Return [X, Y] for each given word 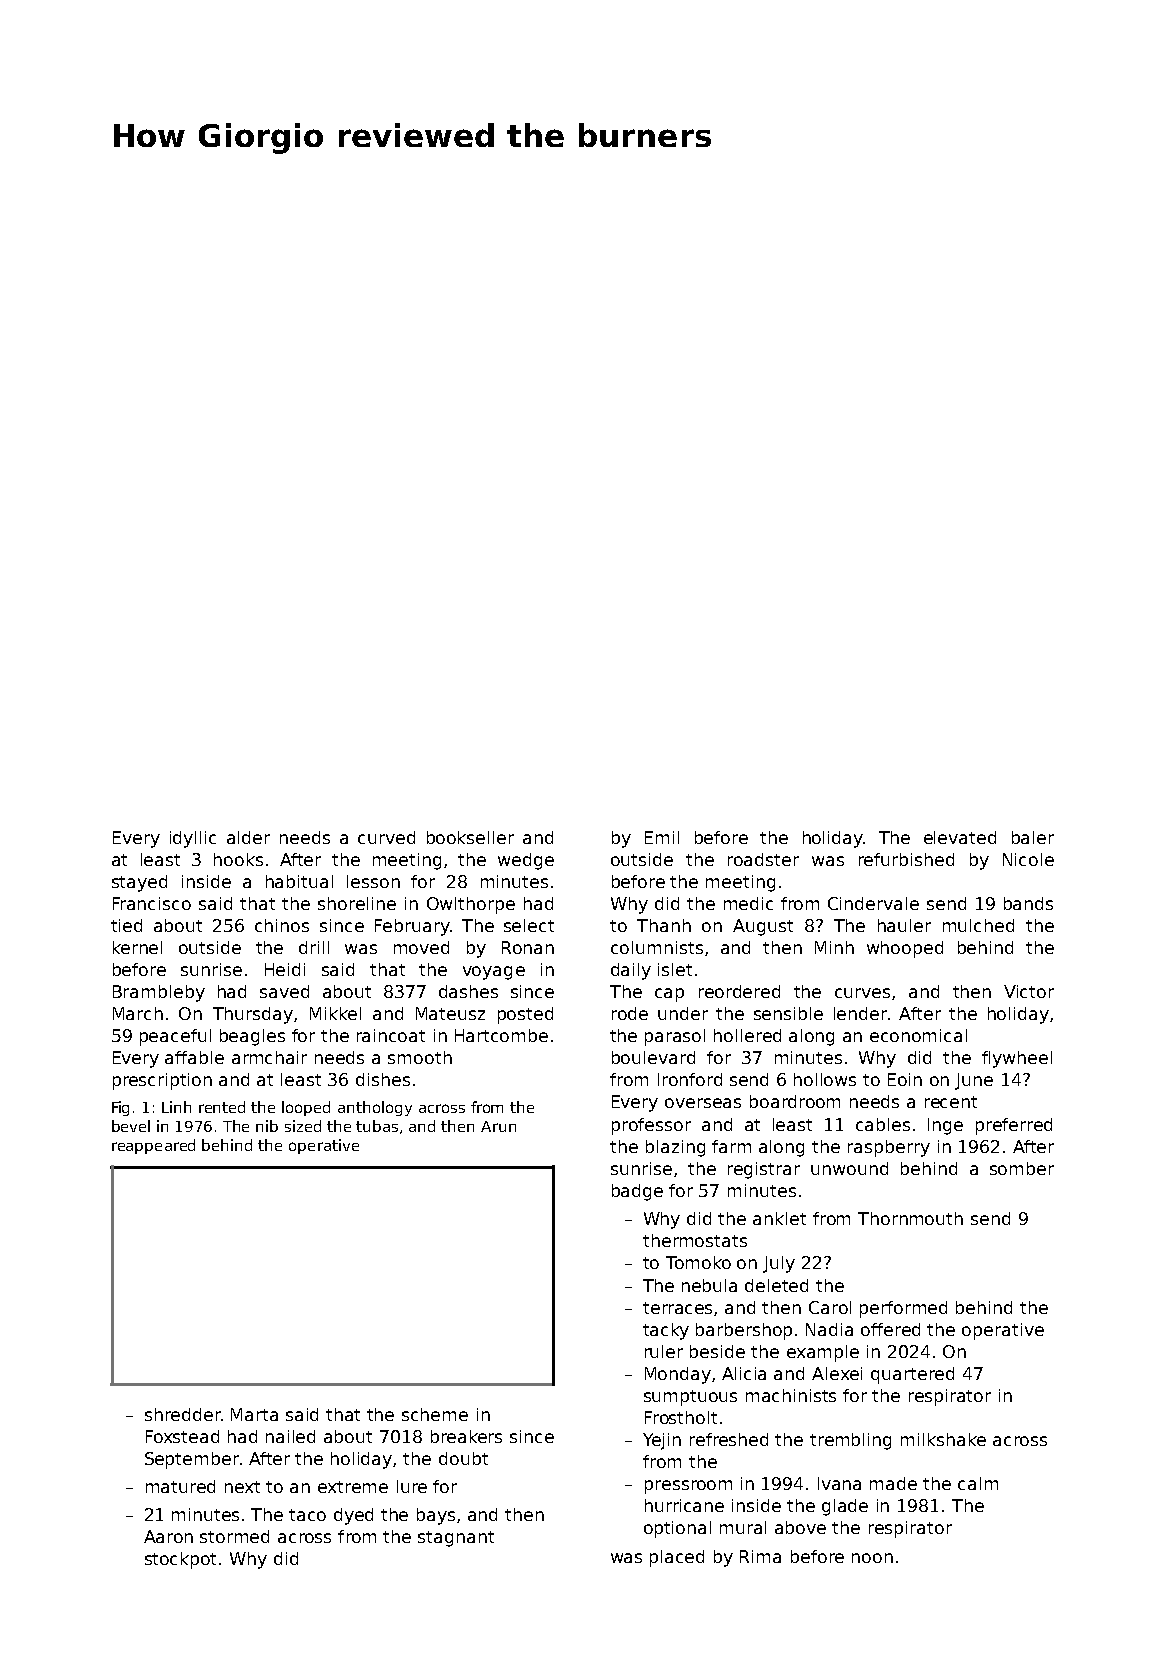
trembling [850, 1441]
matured [180, 1486]
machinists [791, 1395]
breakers [466, 1436]
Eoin [905, 1079]
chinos [282, 925]
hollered [747, 1035]
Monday [678, 1375]
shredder [183, 1414]
